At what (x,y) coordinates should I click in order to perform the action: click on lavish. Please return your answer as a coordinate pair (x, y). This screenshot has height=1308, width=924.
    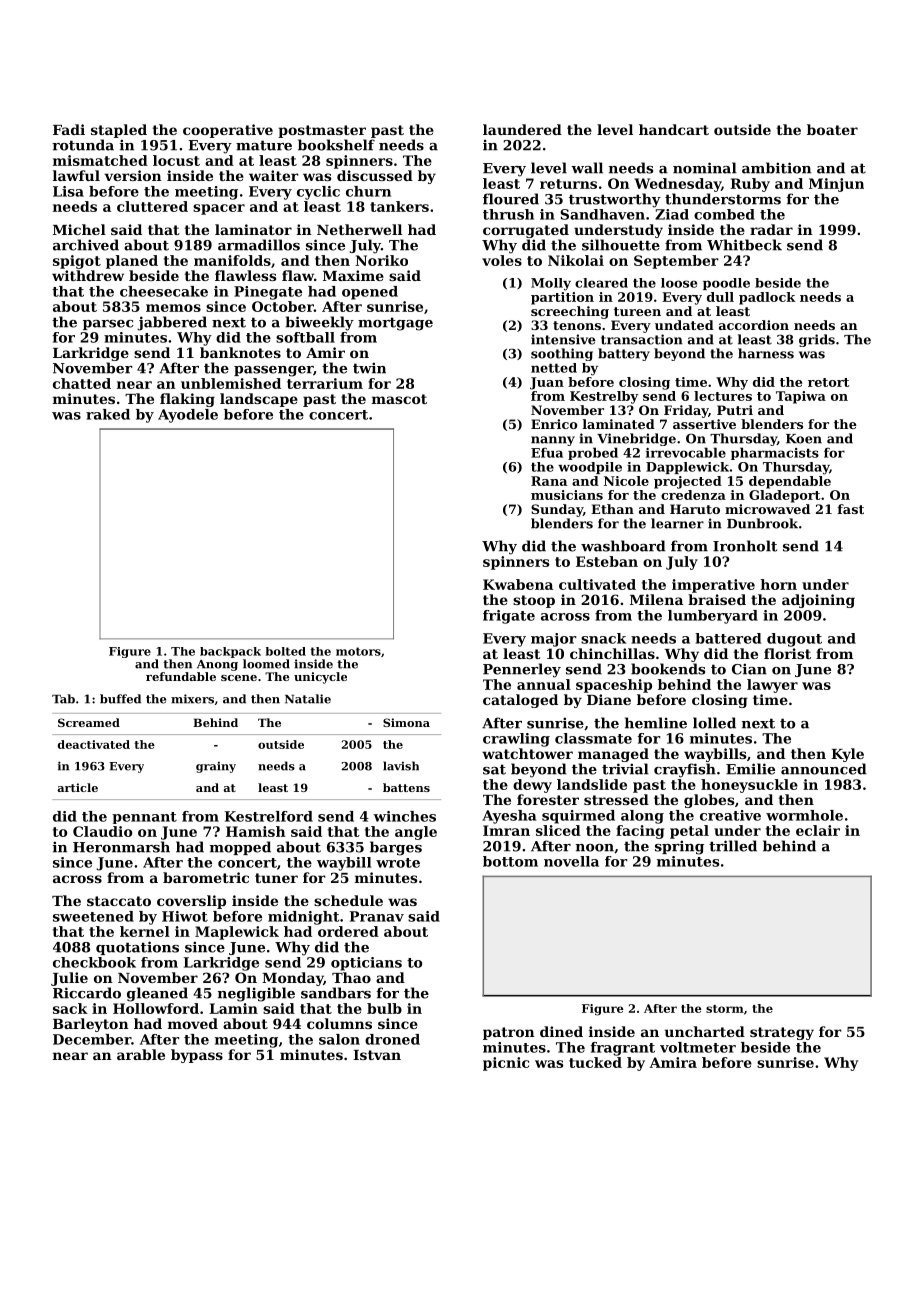
    Looking at the image, I should click on (401, 766).
